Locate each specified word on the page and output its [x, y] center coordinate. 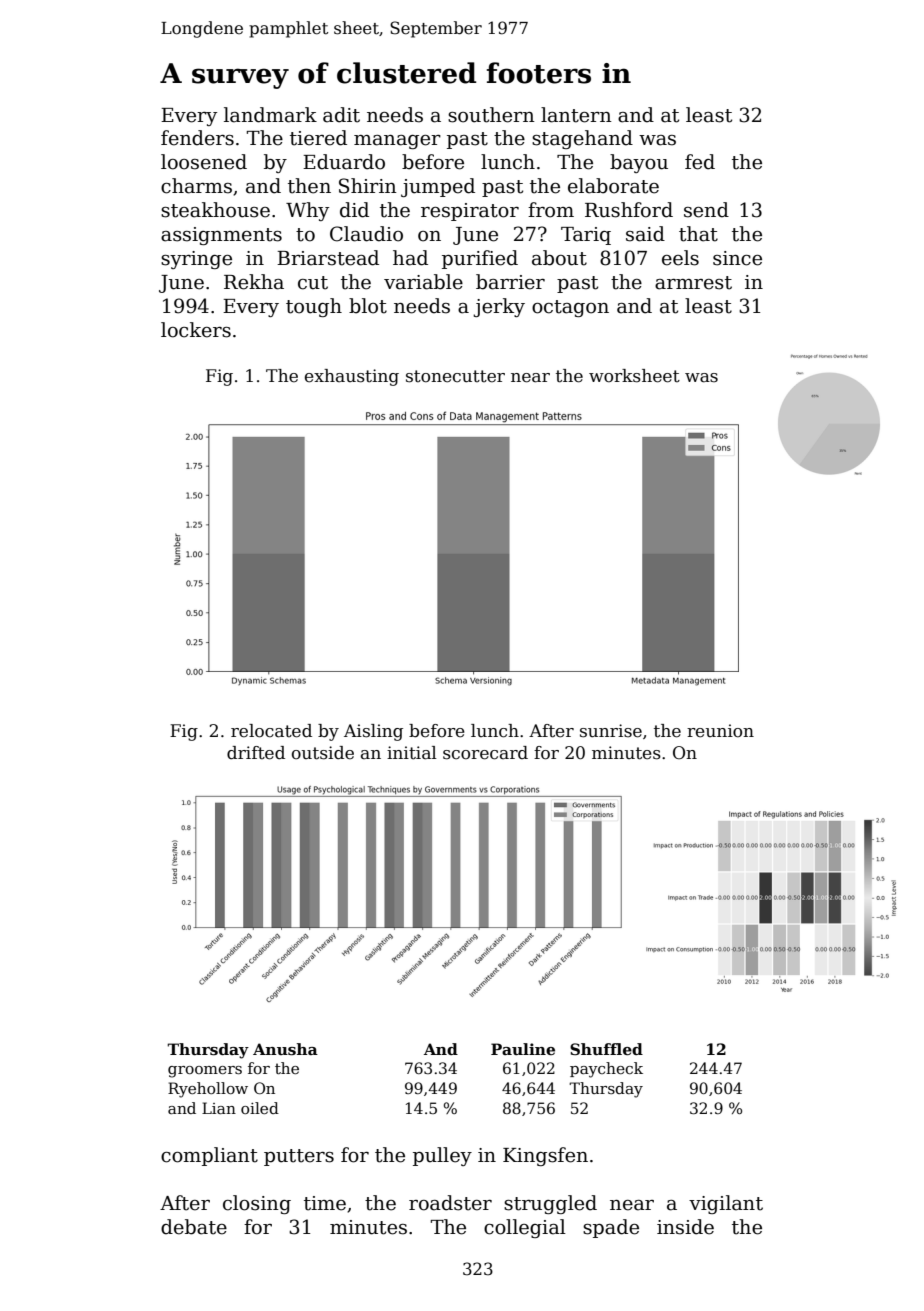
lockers [196, 330]
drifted [256, 753]
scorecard [485, 753]
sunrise [611, 731]
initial [412, 753]
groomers [205, 1072]
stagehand [582, 139]
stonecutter [455, 376]
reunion [720, 731]
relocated [271, 731]
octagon [570, 308]
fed [700, 162]
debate [194, 1227]
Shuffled [606, 1049]
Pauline [523, 1049]
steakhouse [215, 210]
